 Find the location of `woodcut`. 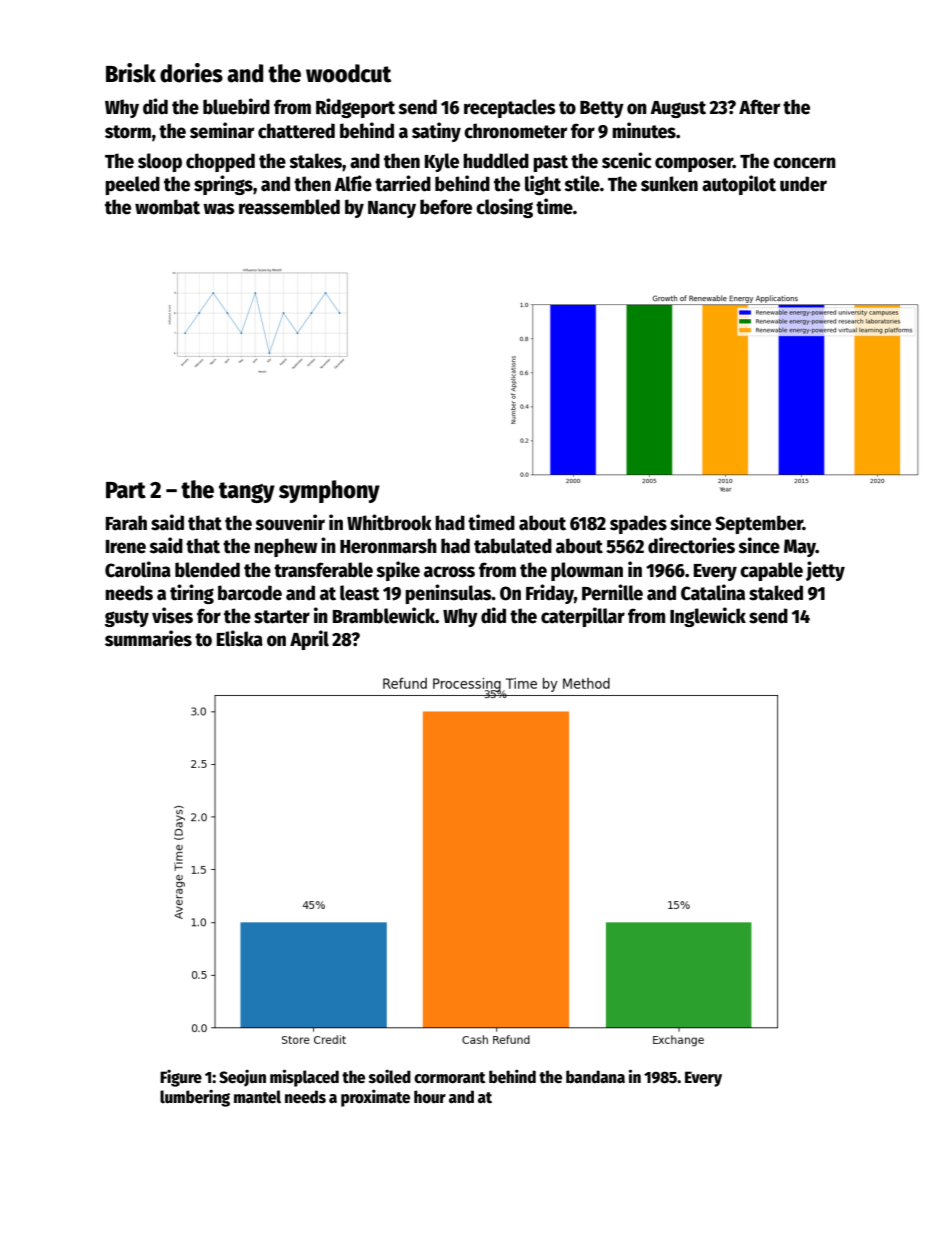

woodcut is located at coordinates (348, 73).
